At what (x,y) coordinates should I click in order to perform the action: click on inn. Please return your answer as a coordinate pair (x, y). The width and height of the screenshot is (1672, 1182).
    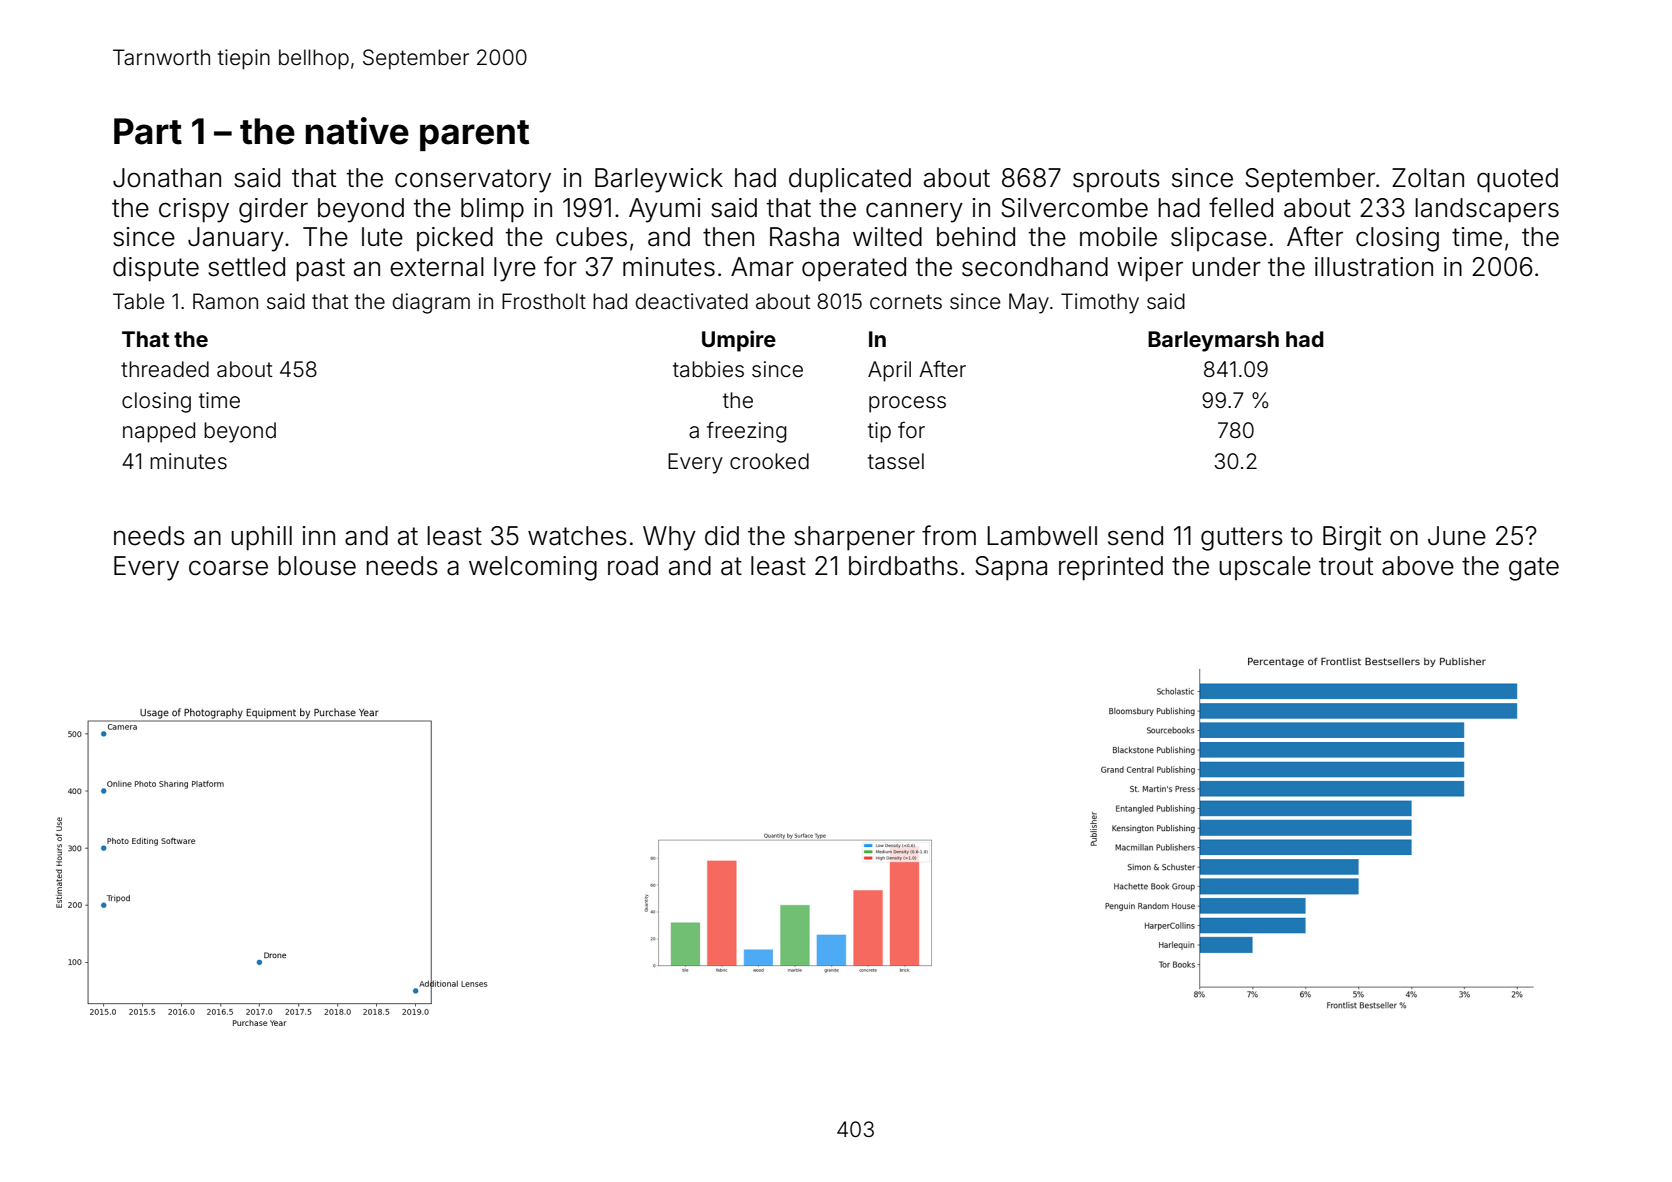
    Looking at the image, I should click on (319, 535).
